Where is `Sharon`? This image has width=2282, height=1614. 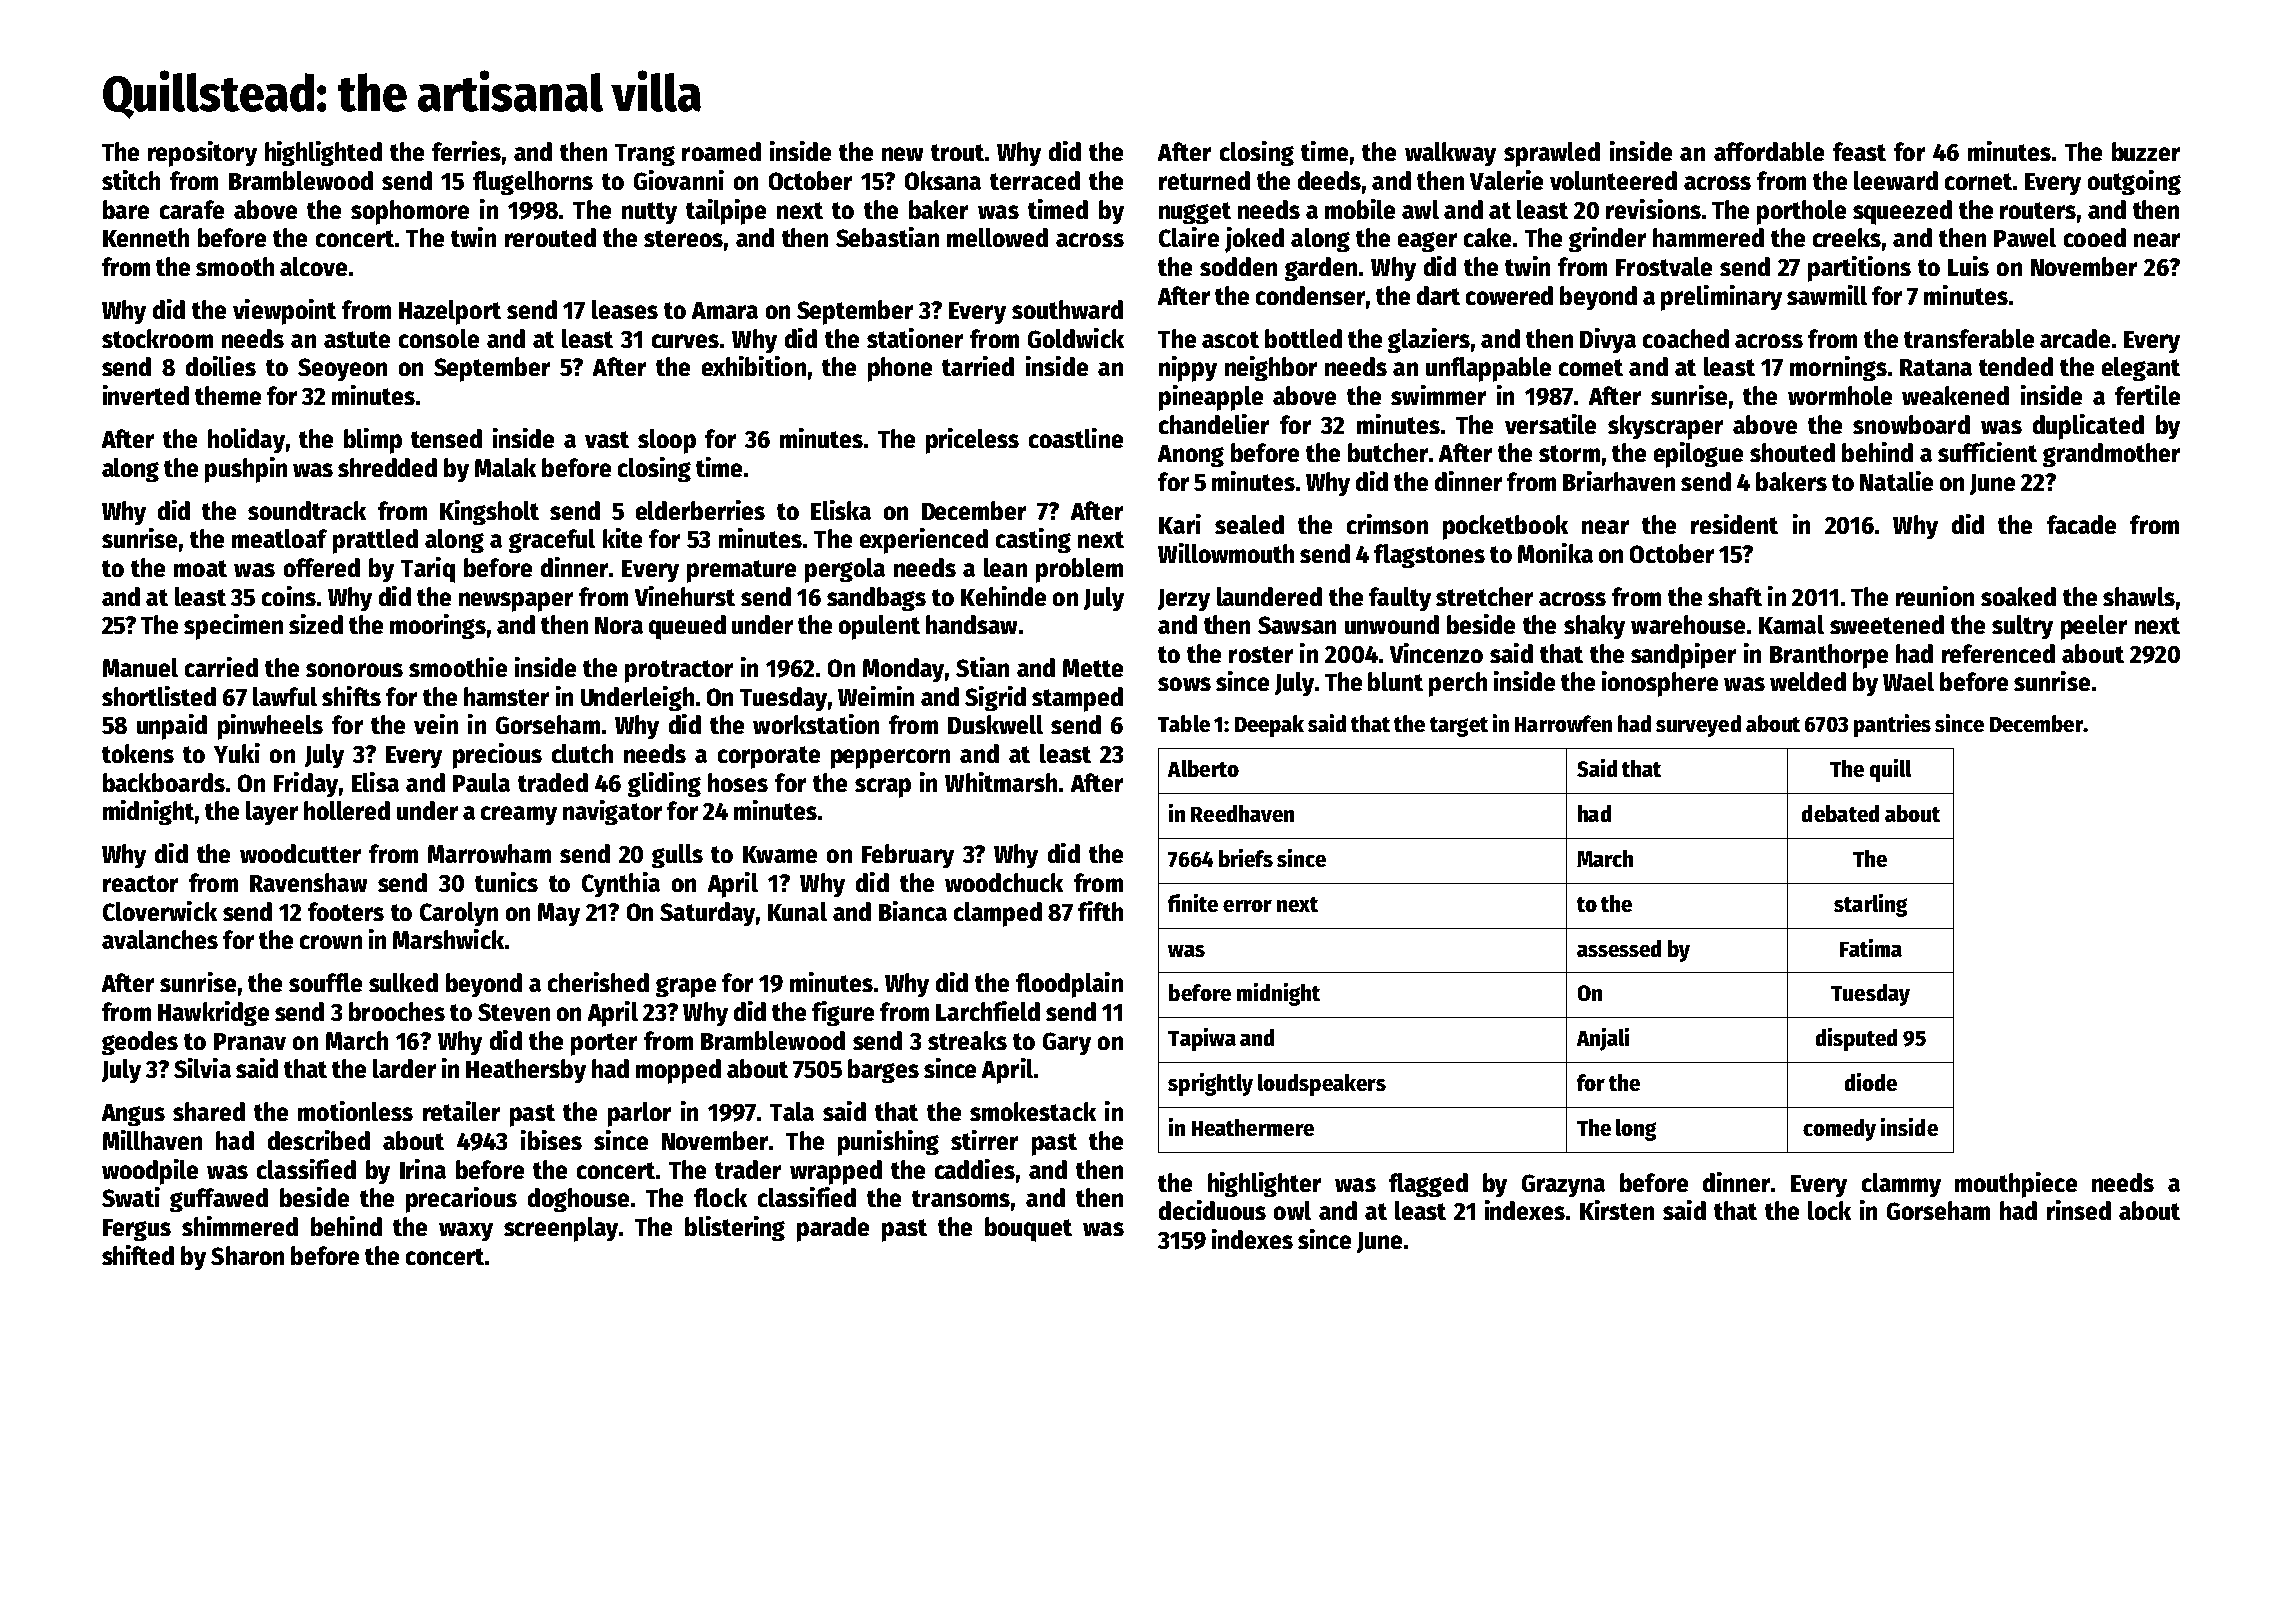 Sharon is located at coordinates (247, 1255).
